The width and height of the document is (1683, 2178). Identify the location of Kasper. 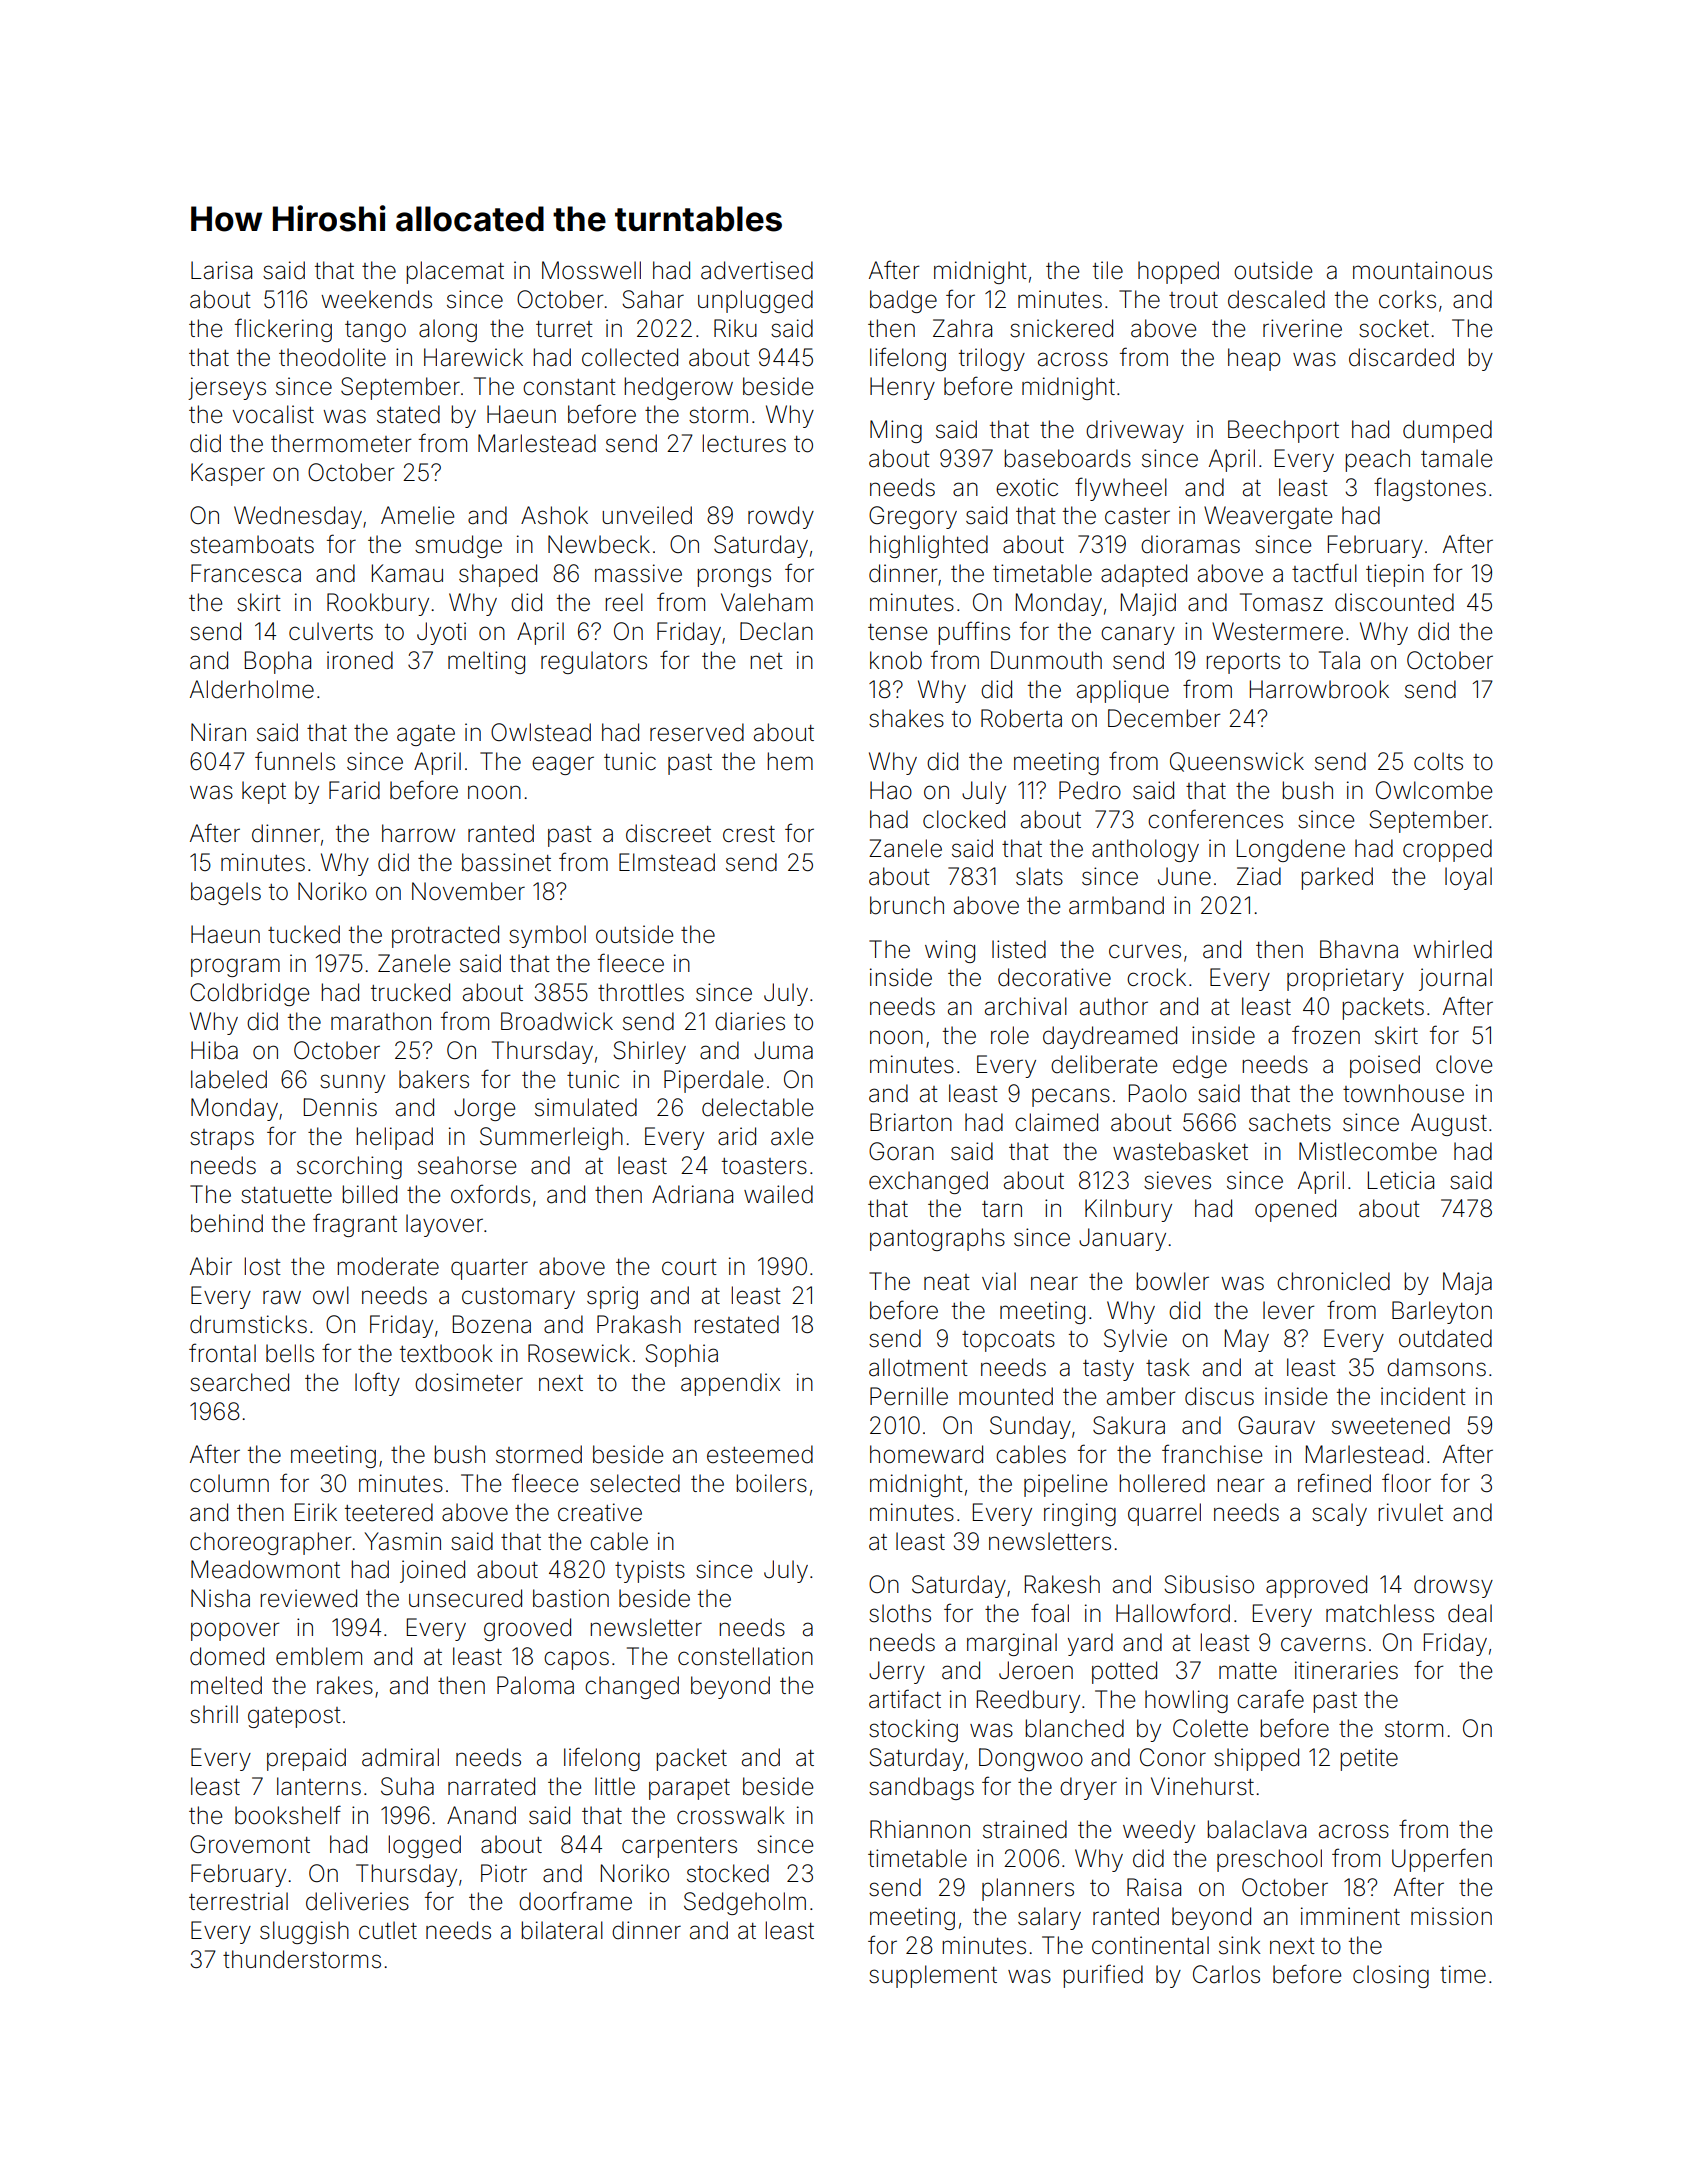
(228, 474).
